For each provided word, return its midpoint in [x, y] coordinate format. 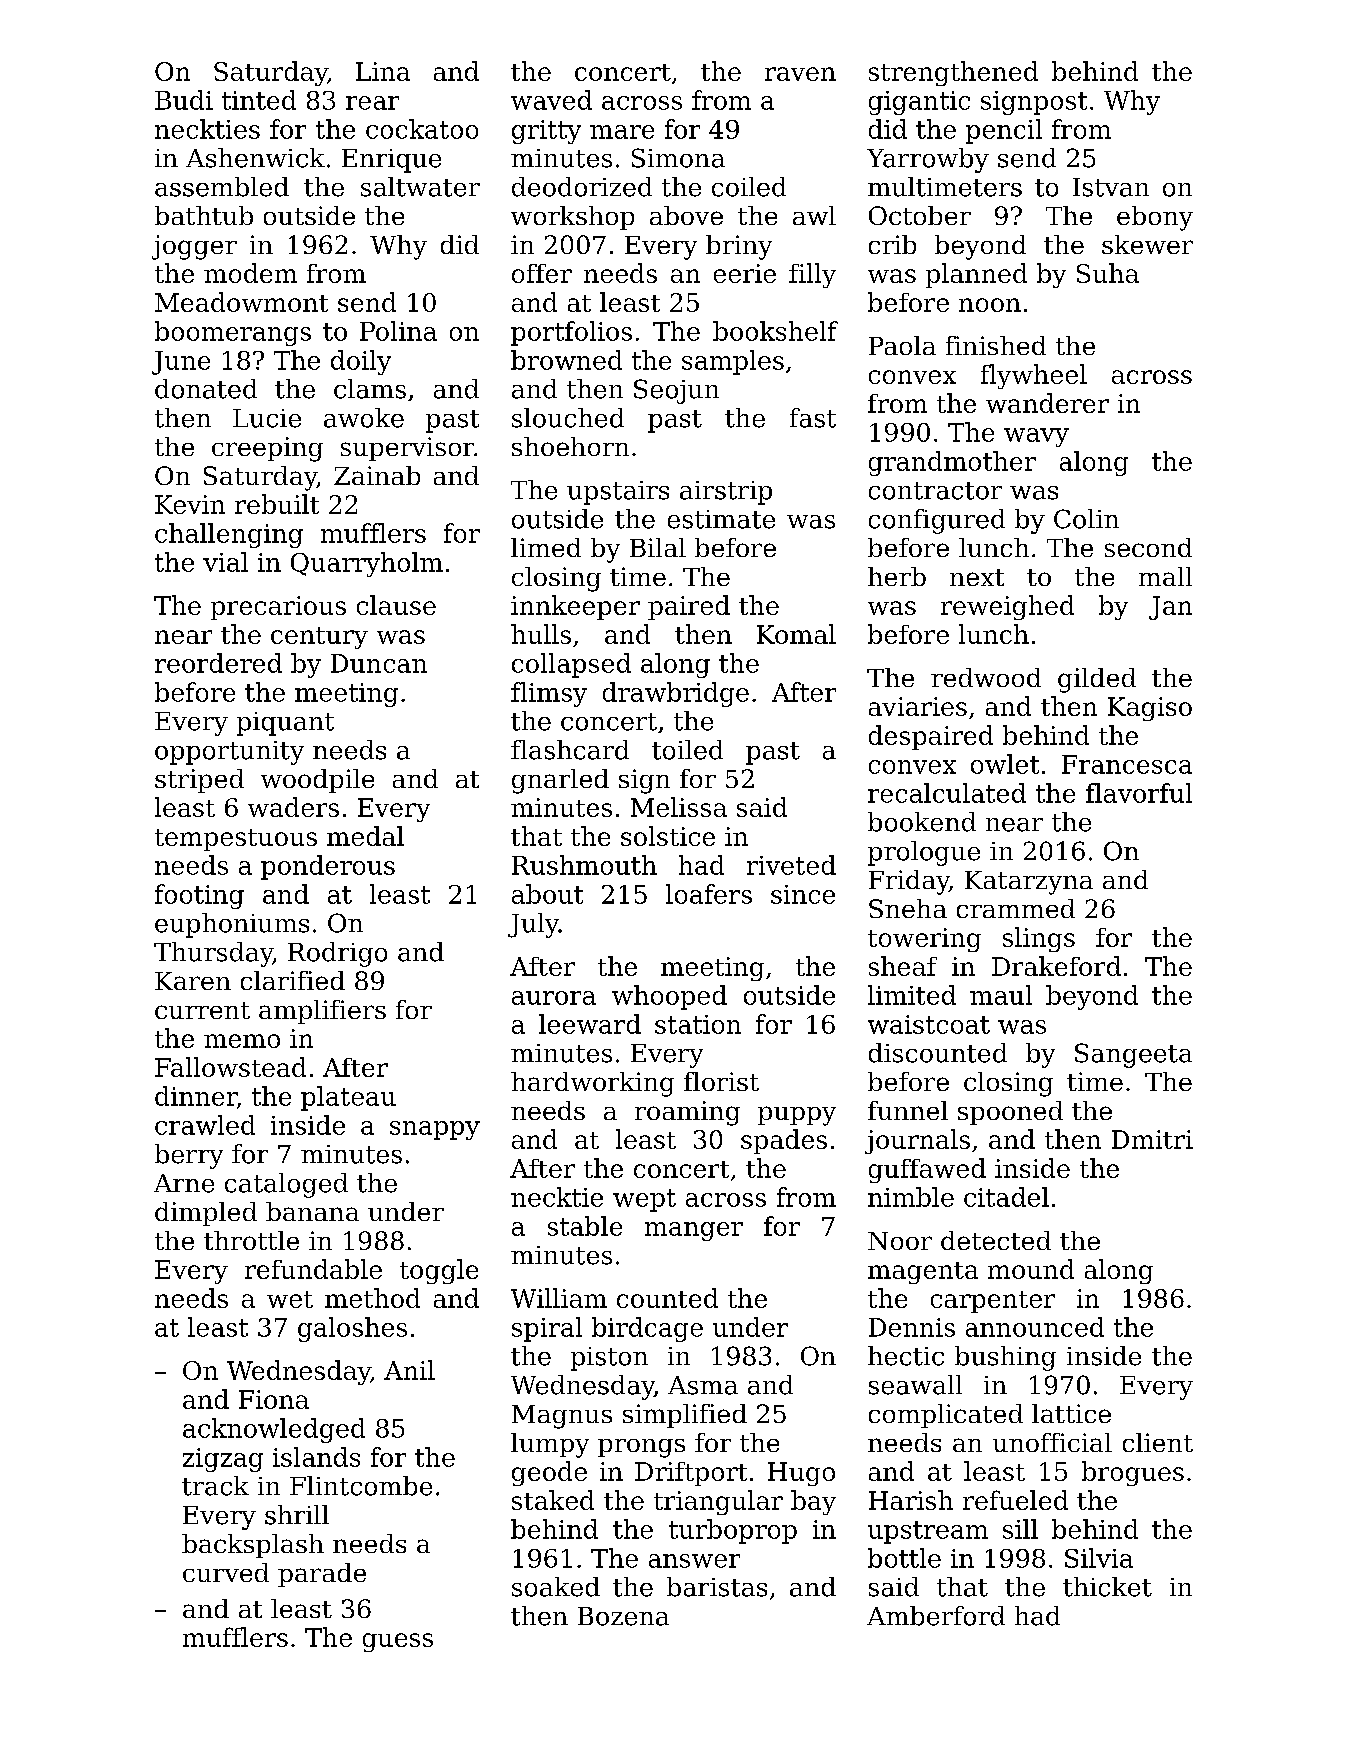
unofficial [1052, 1442]
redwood [986, 677]
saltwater [420, 187]
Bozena [623, 1616]
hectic [906, 1356]
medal [365, 836]
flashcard [570, 750]
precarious [278, 608]
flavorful [1139, 793]
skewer [1147, 244]
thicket [1107, 1587]
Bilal [658, 547]
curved [226, 1572]
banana [312, 1211]
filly [812, 275]
